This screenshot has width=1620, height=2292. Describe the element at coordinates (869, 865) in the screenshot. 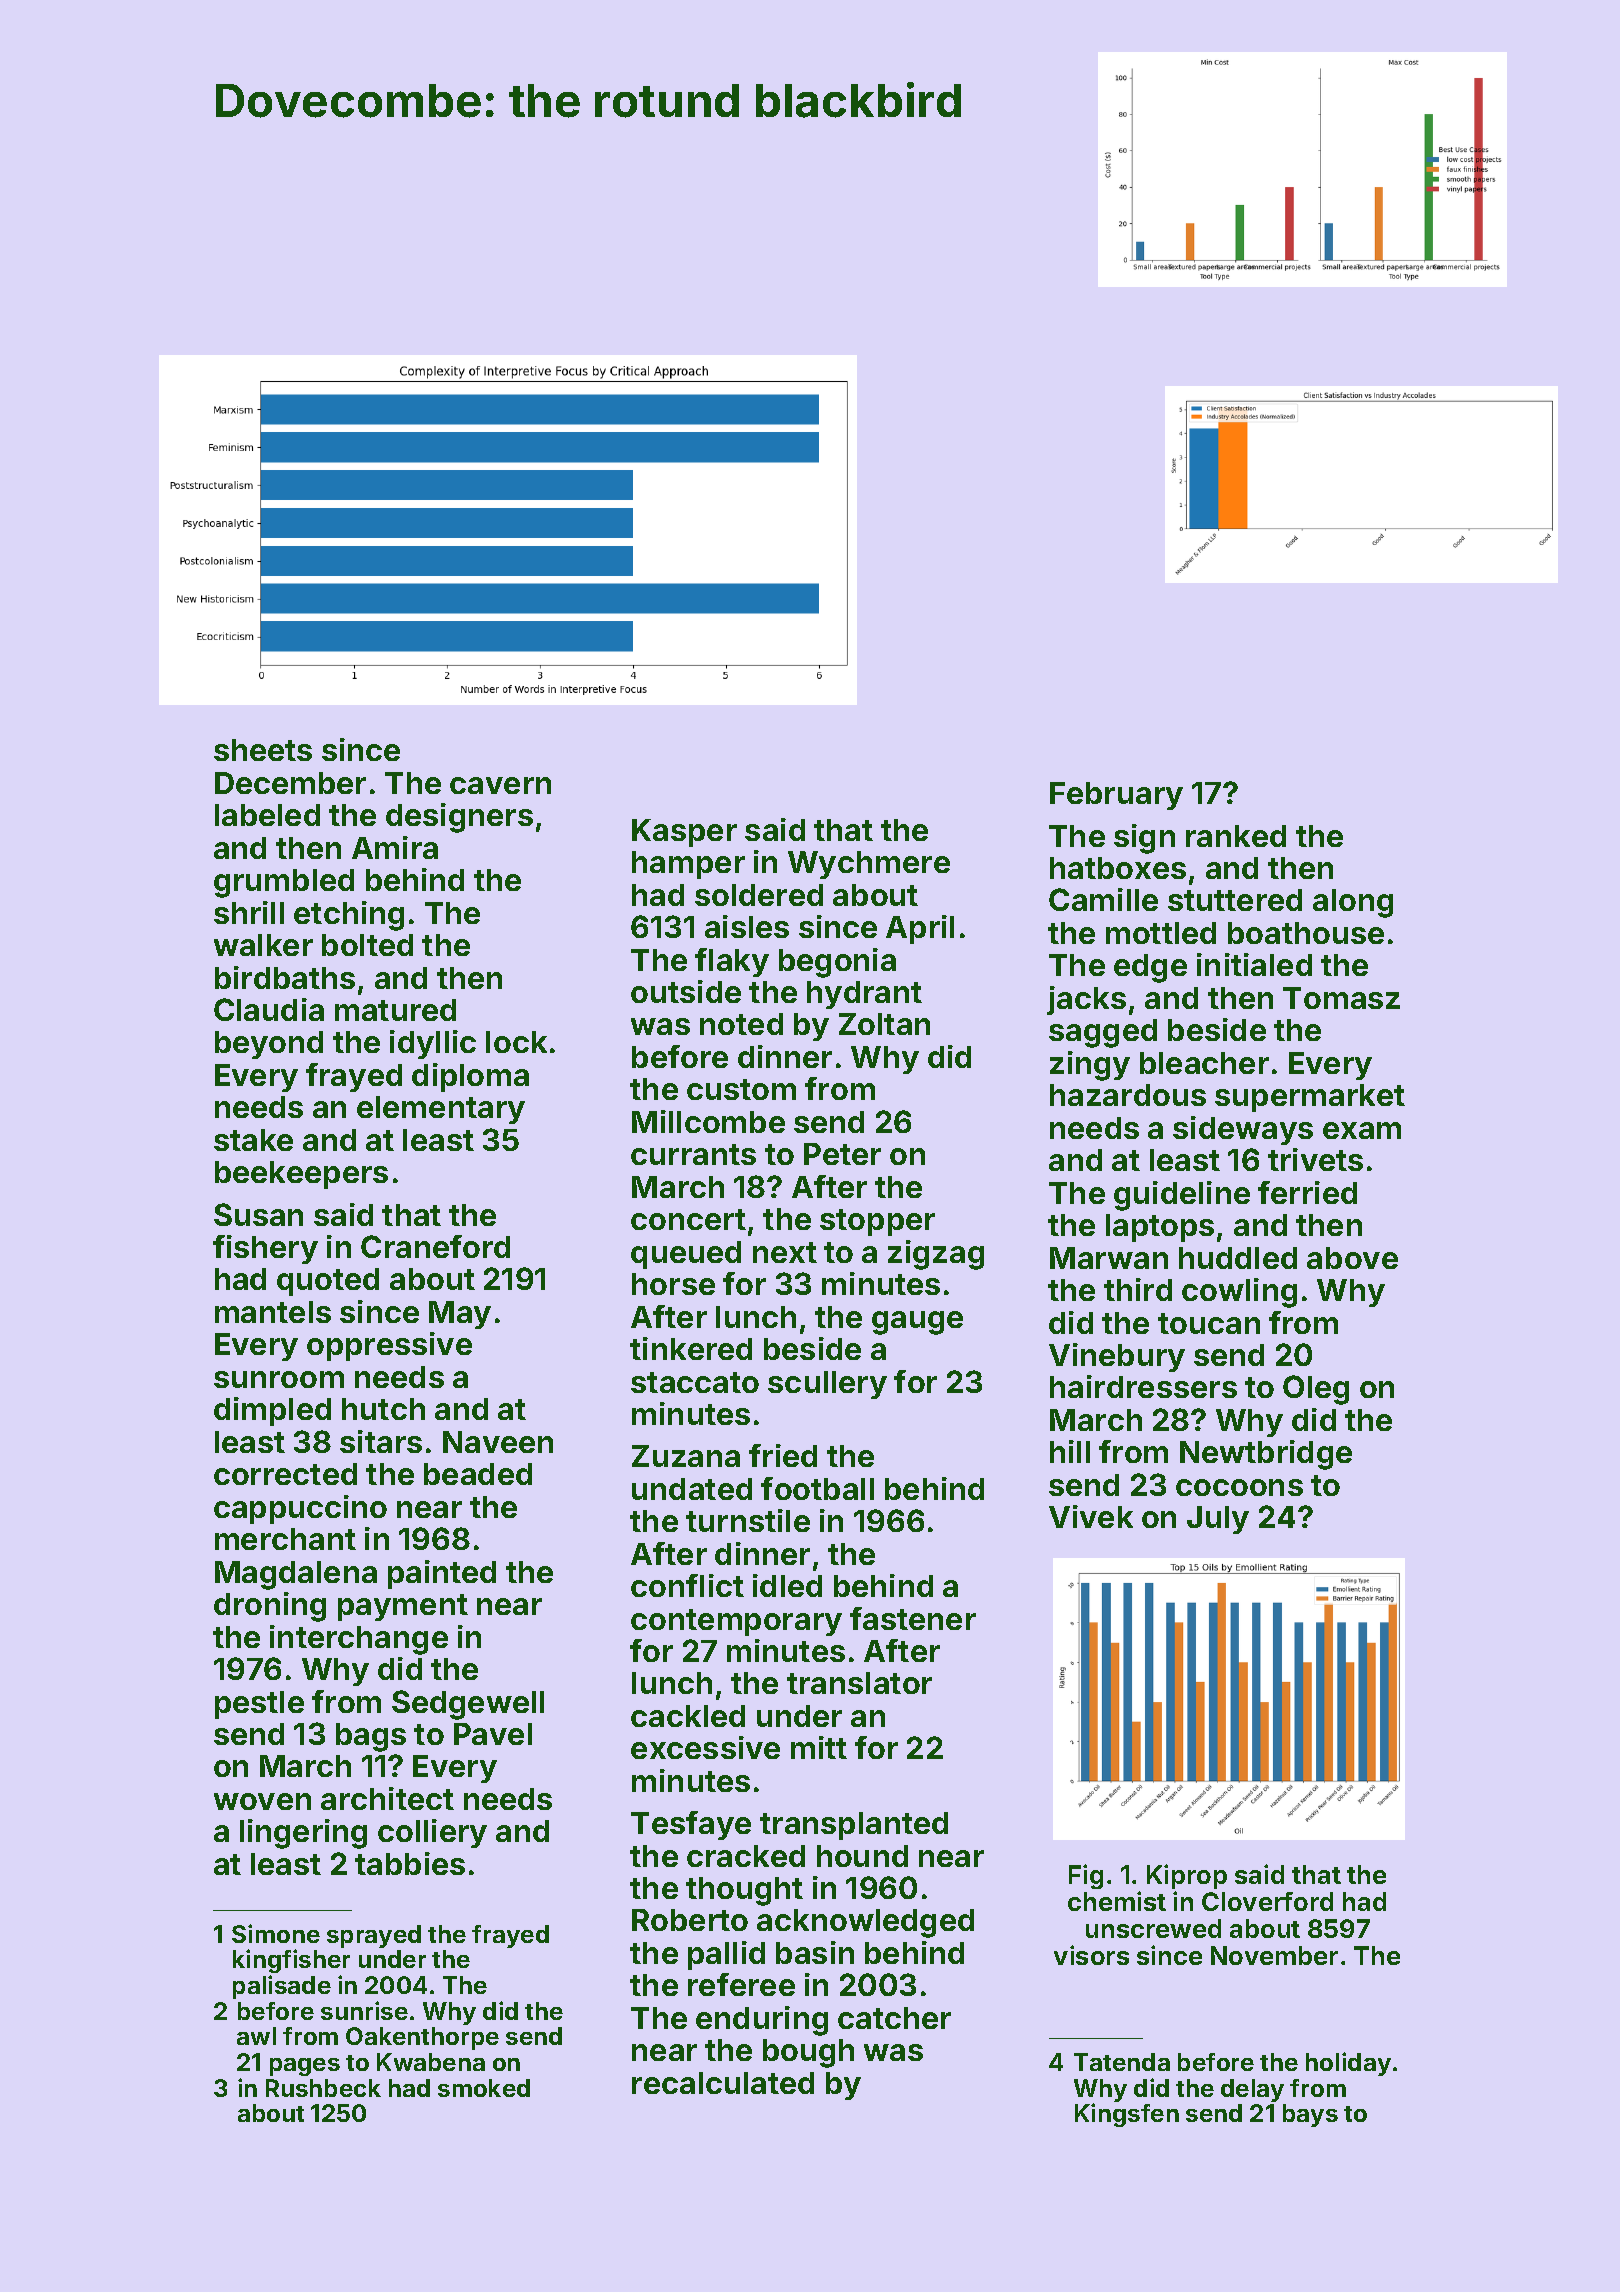

I see `Wychmere` at that location.
